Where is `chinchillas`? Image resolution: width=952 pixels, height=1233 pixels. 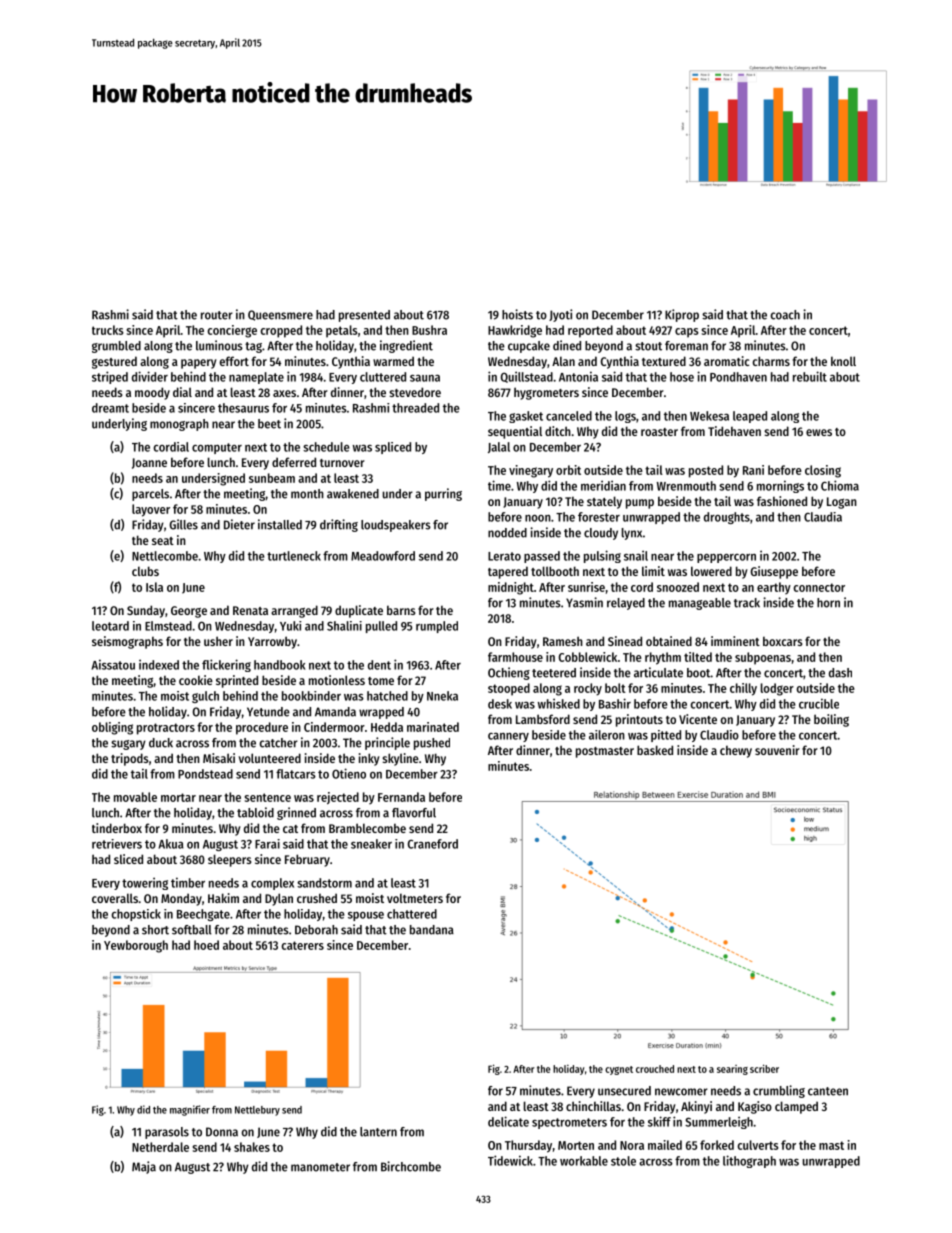 chinchillas is located at coordinates (593, 1106).
